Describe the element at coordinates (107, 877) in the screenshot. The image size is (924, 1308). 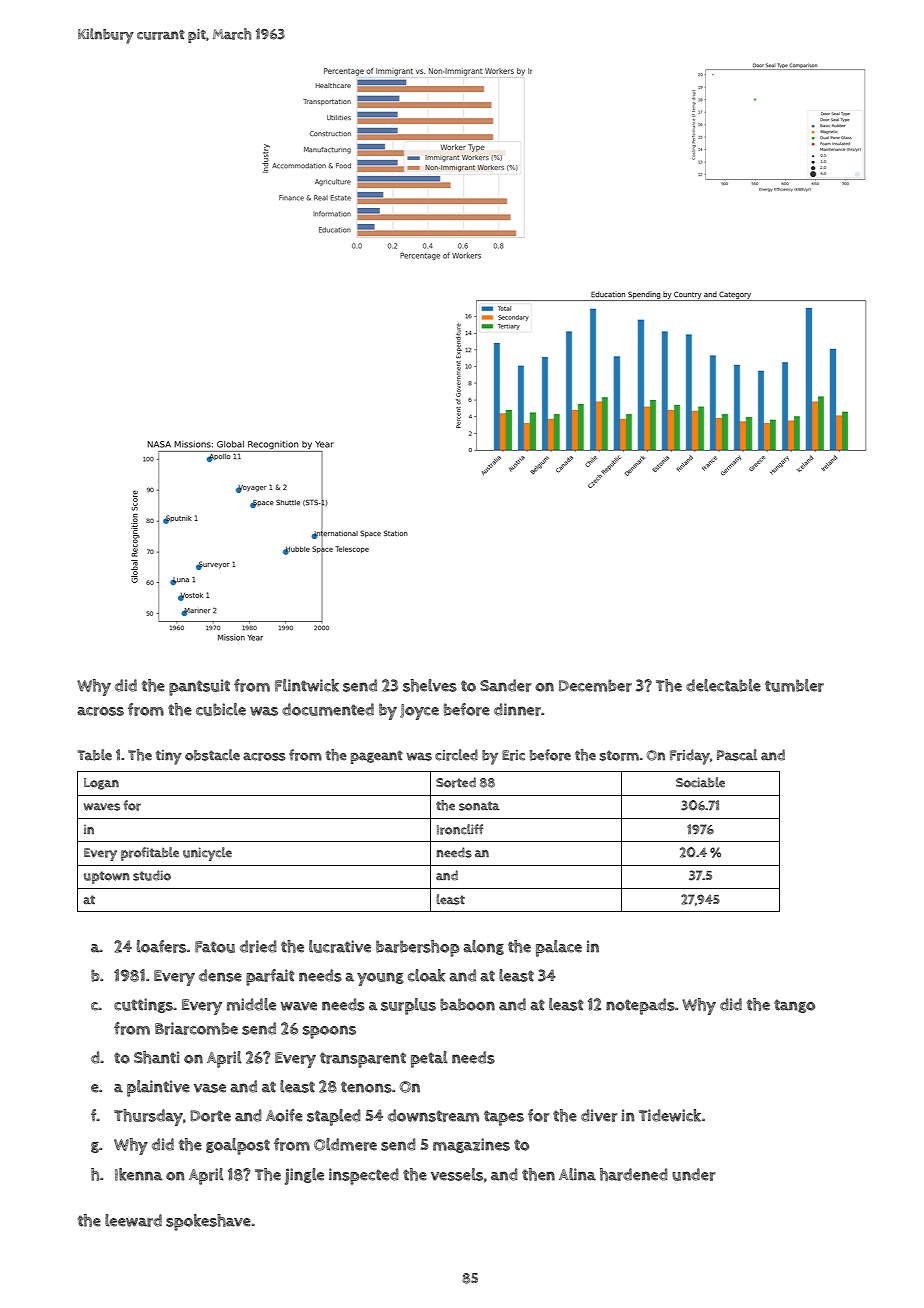
I see `uptown` at that location.
